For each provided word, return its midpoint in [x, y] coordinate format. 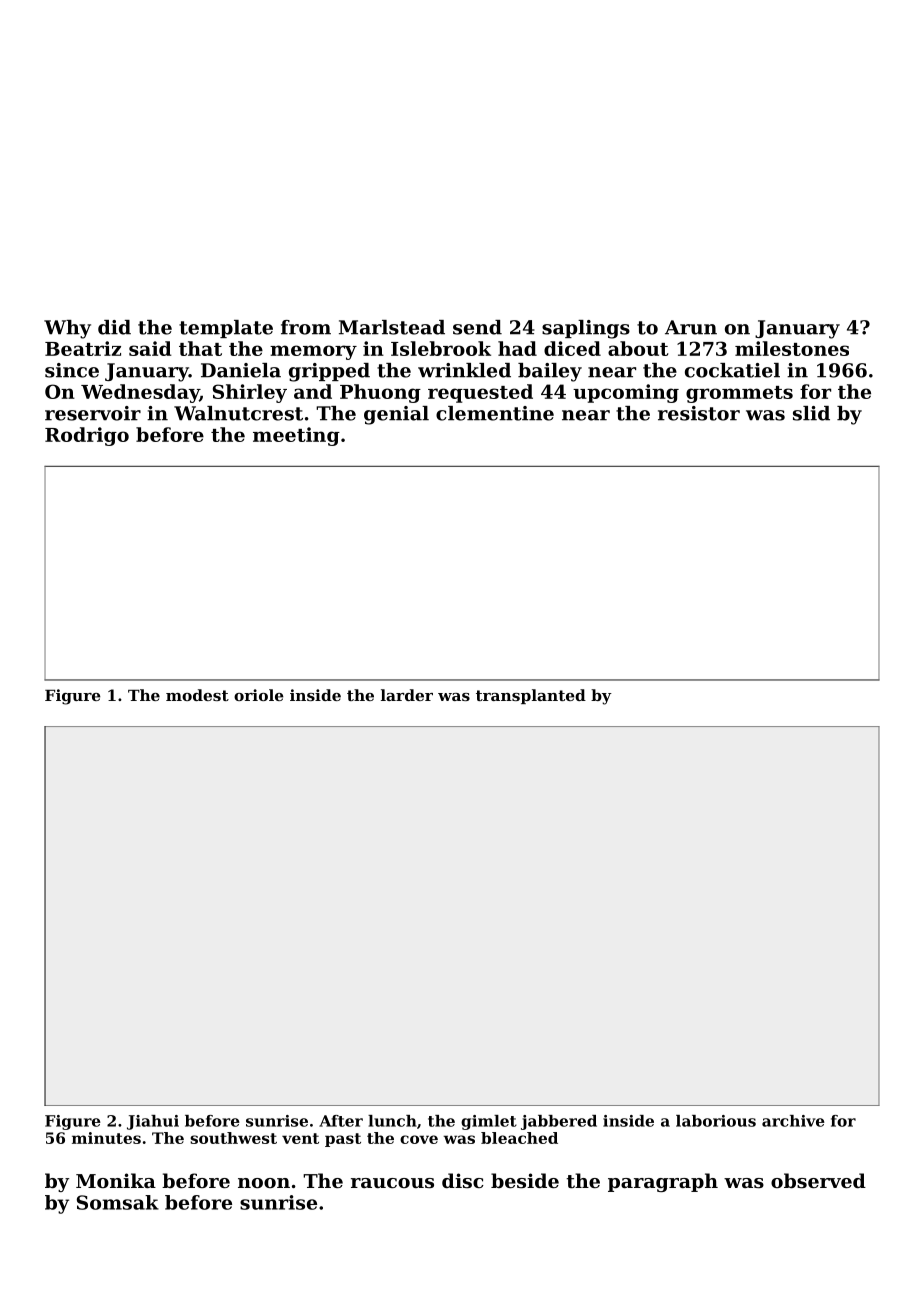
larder [407, 695]
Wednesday [140, 393]
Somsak [118, 1202]
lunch [392, 1121]
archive [793, 1121]
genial [396, 415]
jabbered [559, 1122]
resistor [699, 413]
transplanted [531, 696]
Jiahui [153, 1122]
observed [818, 1180]
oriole [259, 695]
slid [811, 413]
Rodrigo [87, 436]
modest [197, 695]
